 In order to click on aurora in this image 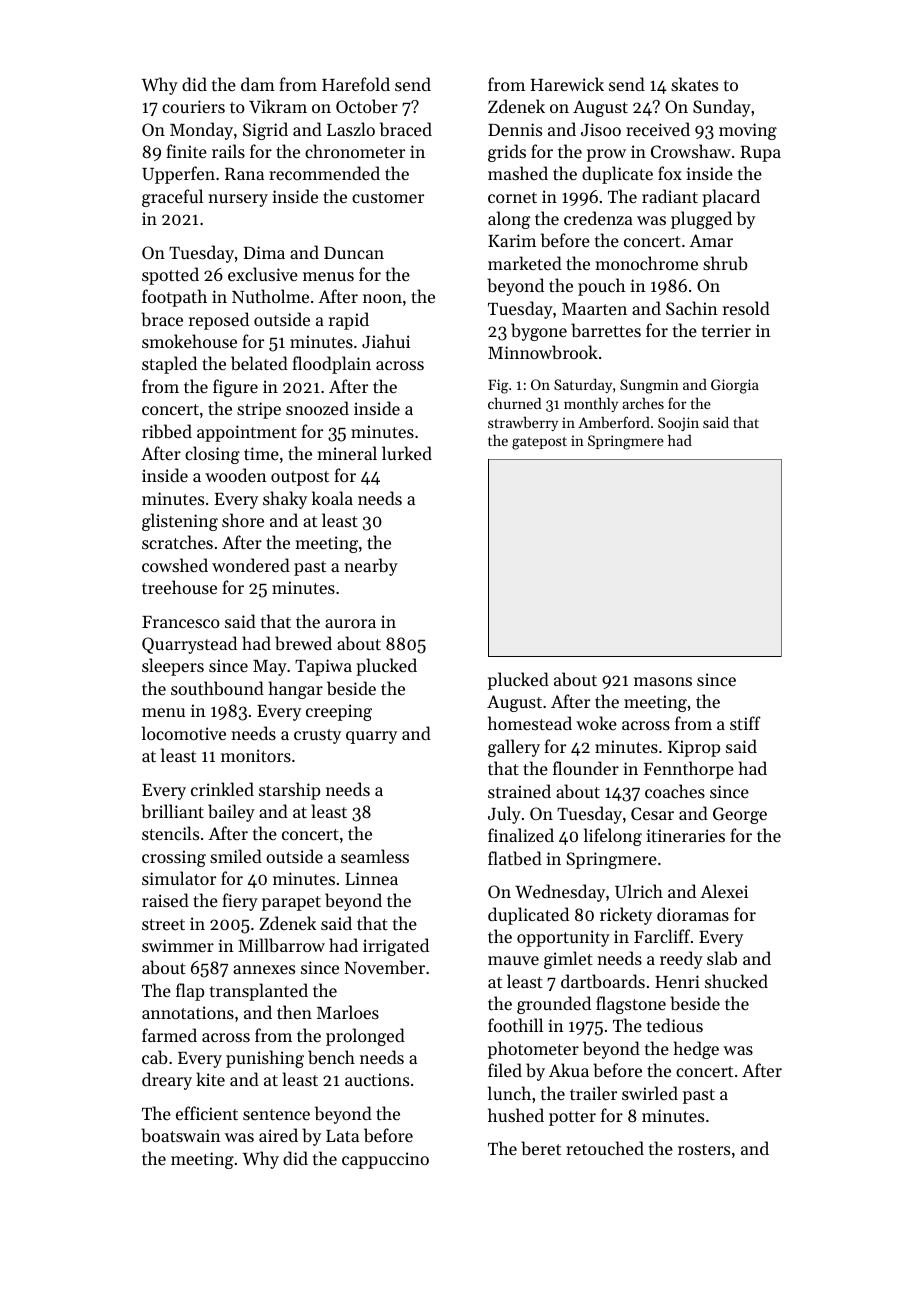, I will do `click(350, 623)`.
